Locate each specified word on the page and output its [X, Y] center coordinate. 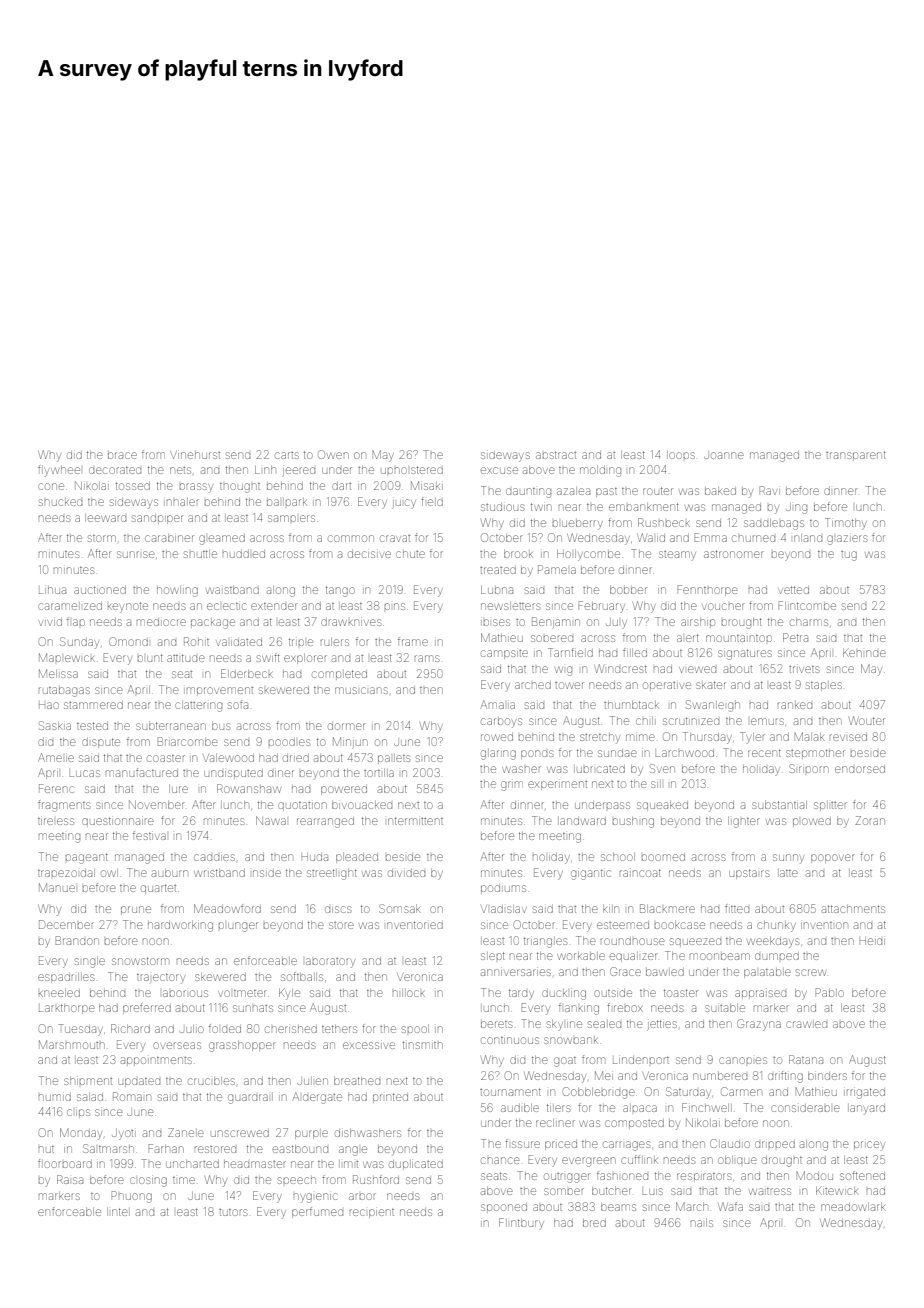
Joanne [724, 455]
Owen [333, 454]
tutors [233, 1212]
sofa [238, 704]
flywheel [59, 471]
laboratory [330, 963]
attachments [853, 909]
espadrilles [66, 978]
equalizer [634, 957]
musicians [361, 690]
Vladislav [504, 909]
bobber [628, 590]
